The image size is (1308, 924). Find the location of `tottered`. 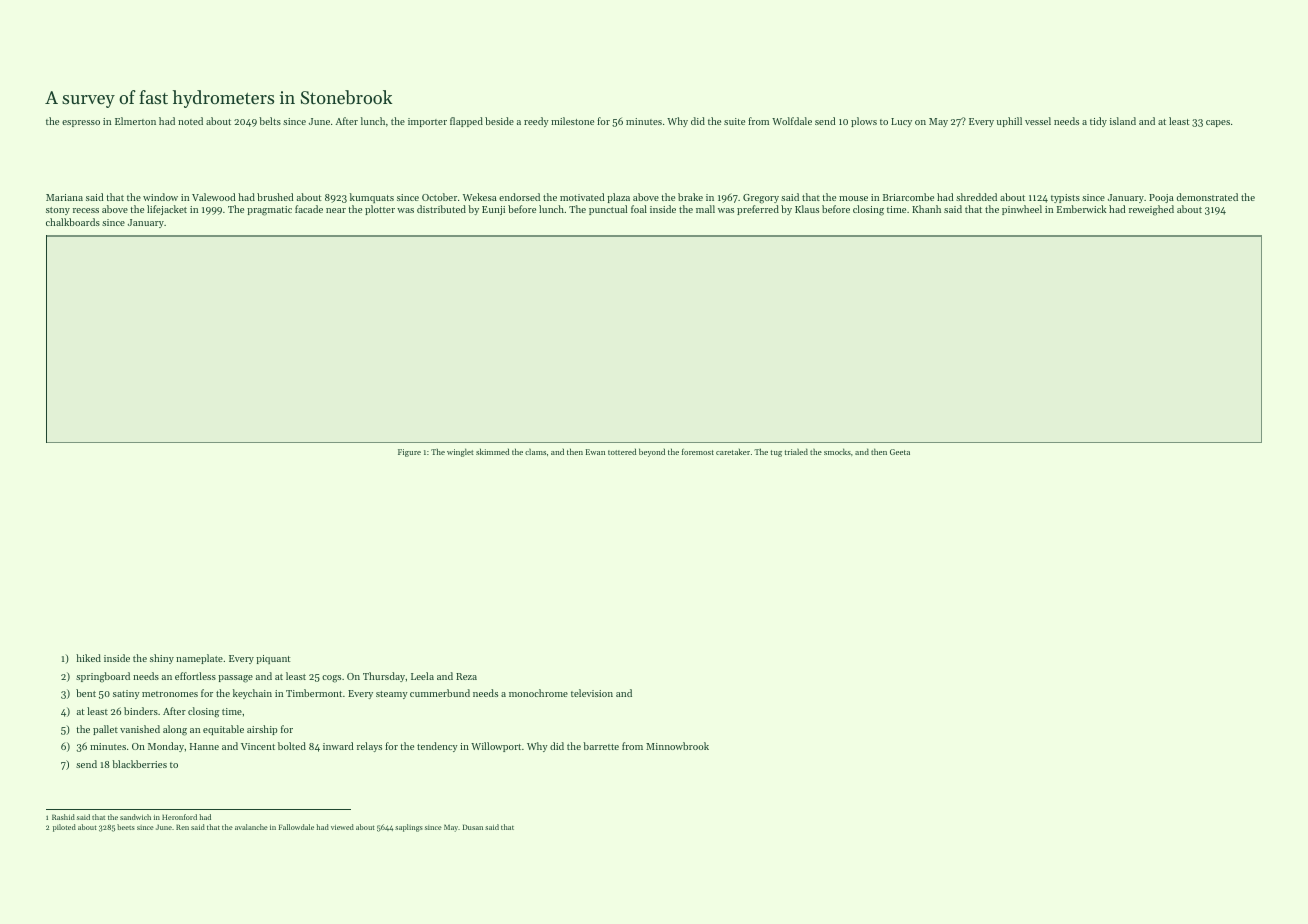

tottered is located at coordinates (622, 451).
